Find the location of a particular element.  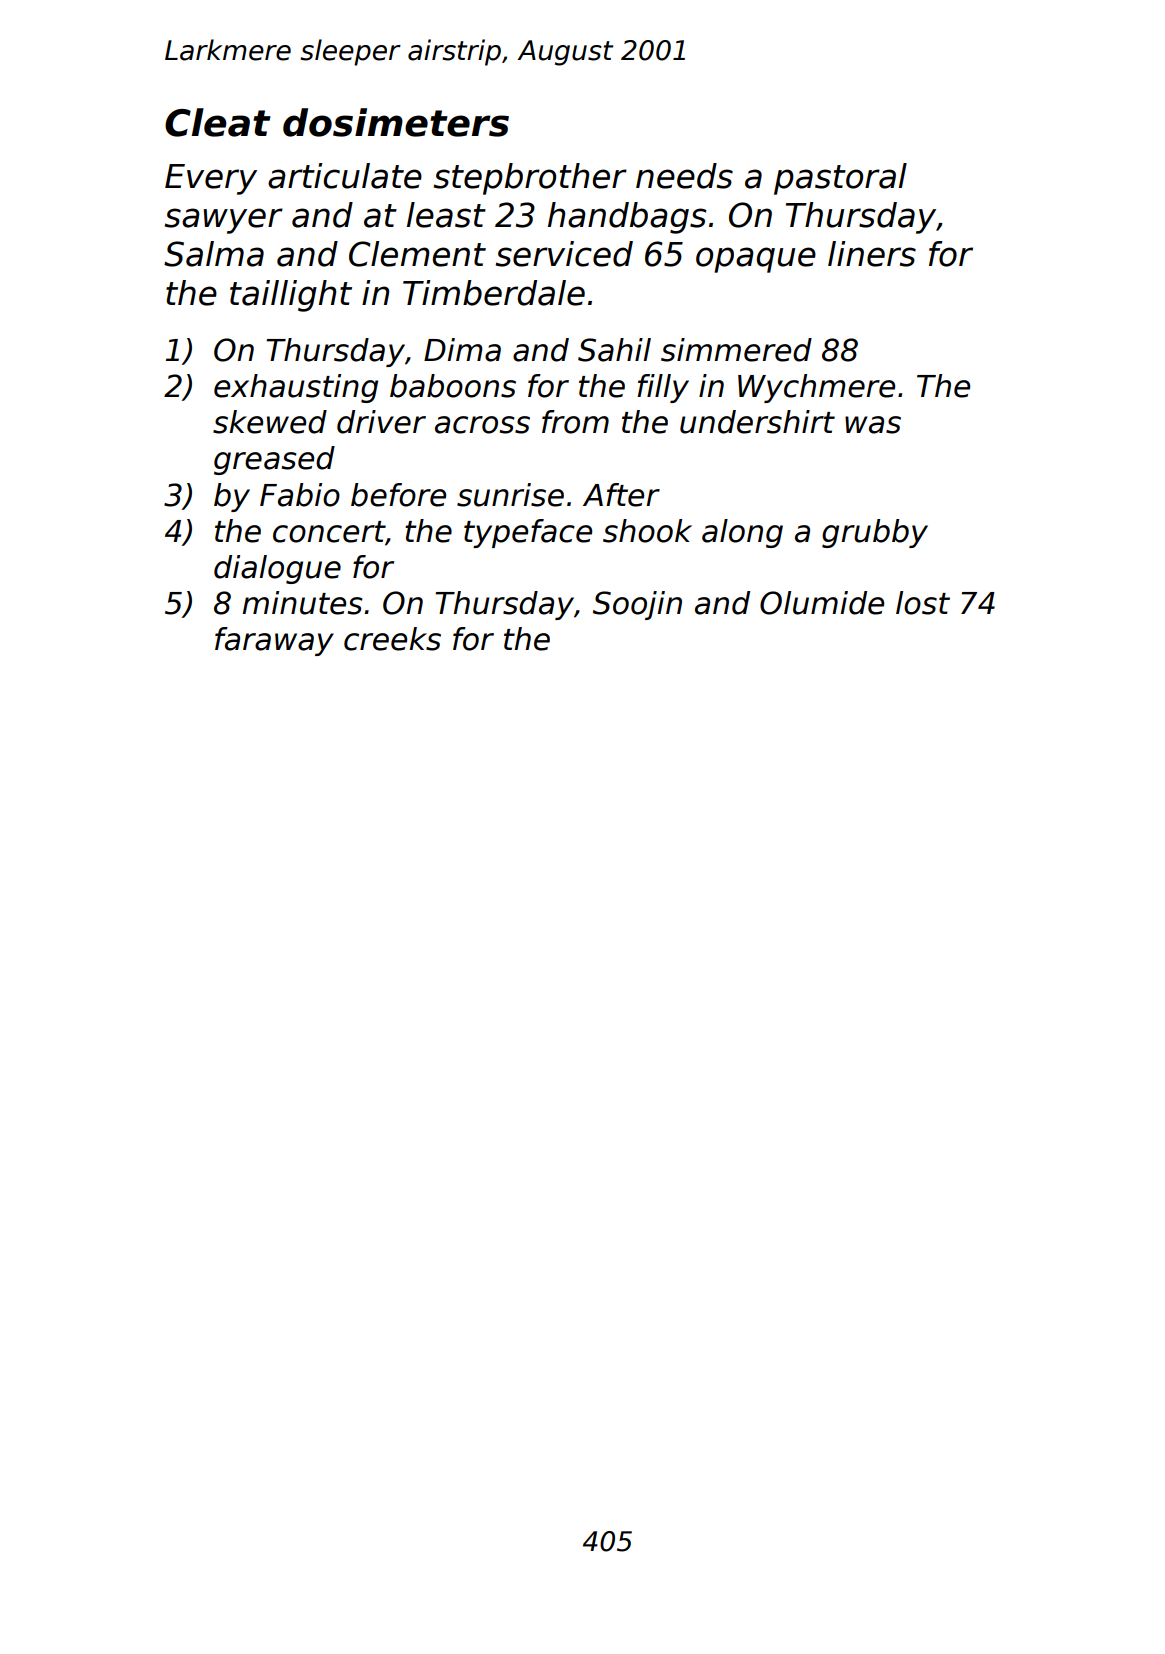

grubby is located at coordinates (875, 533).
